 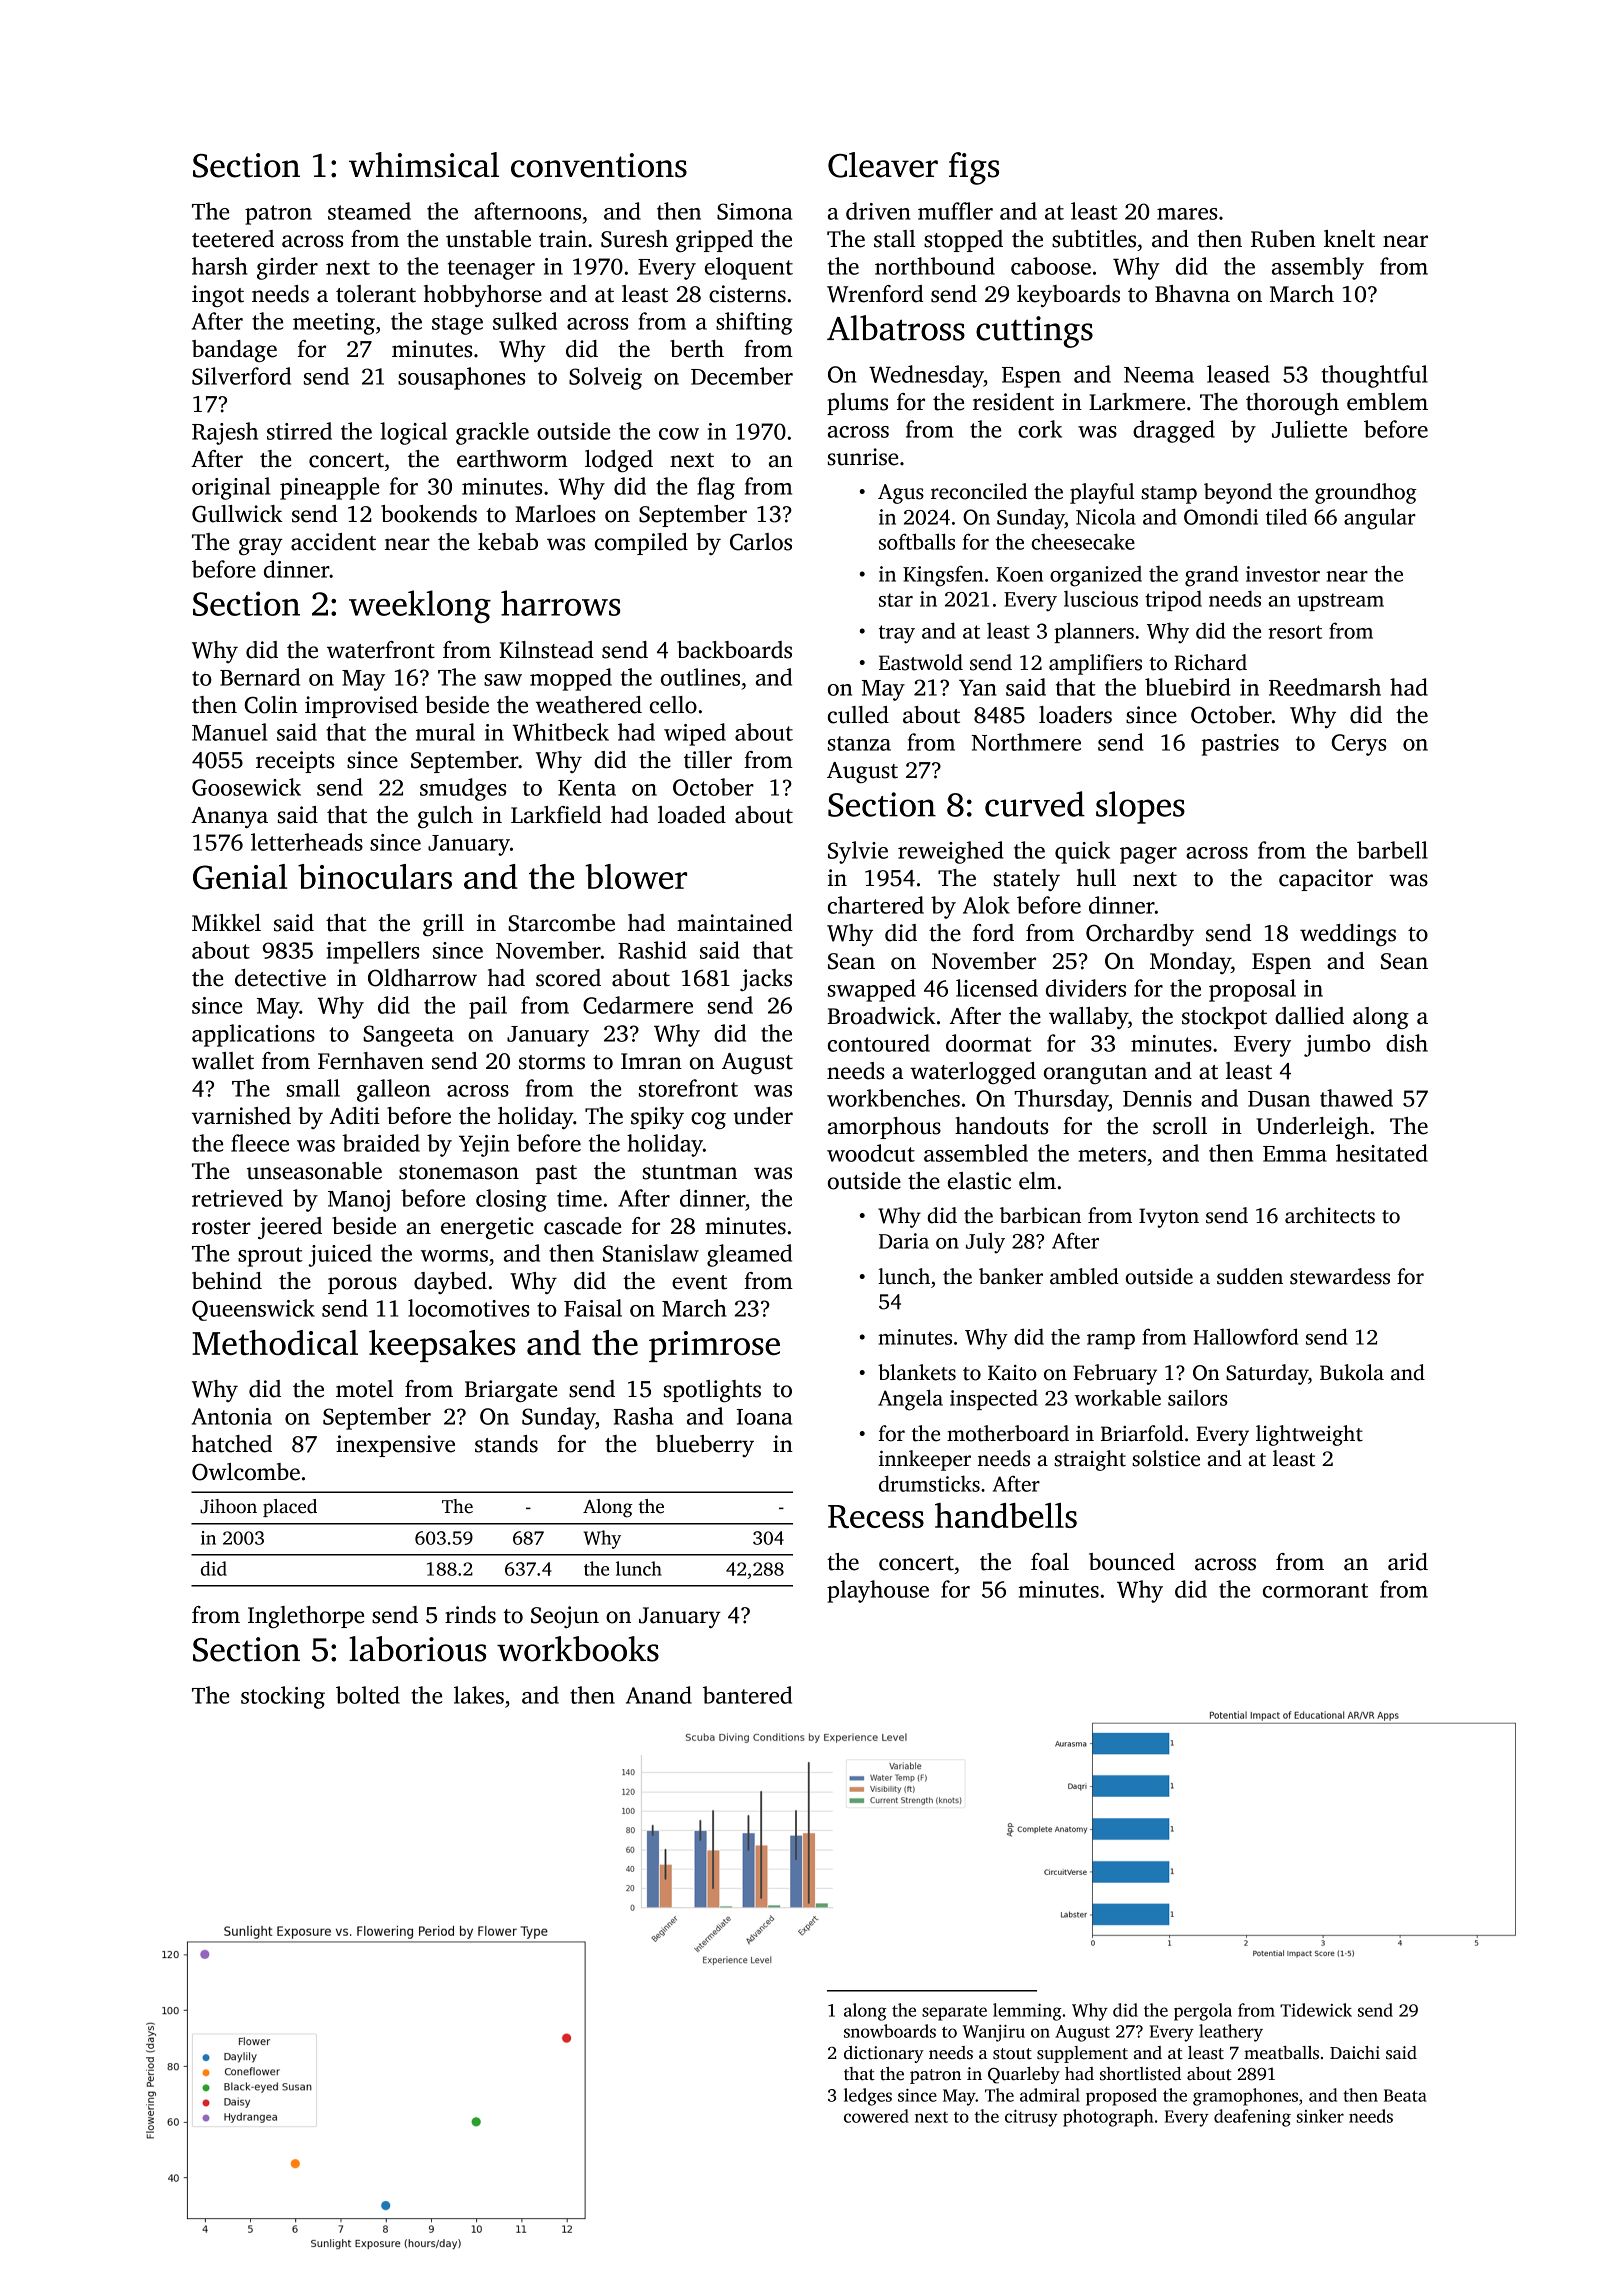 What do you see at coordinates (340, 1255) in the screenshot?
I see `juiced` at bounding box center [340, 1255].
